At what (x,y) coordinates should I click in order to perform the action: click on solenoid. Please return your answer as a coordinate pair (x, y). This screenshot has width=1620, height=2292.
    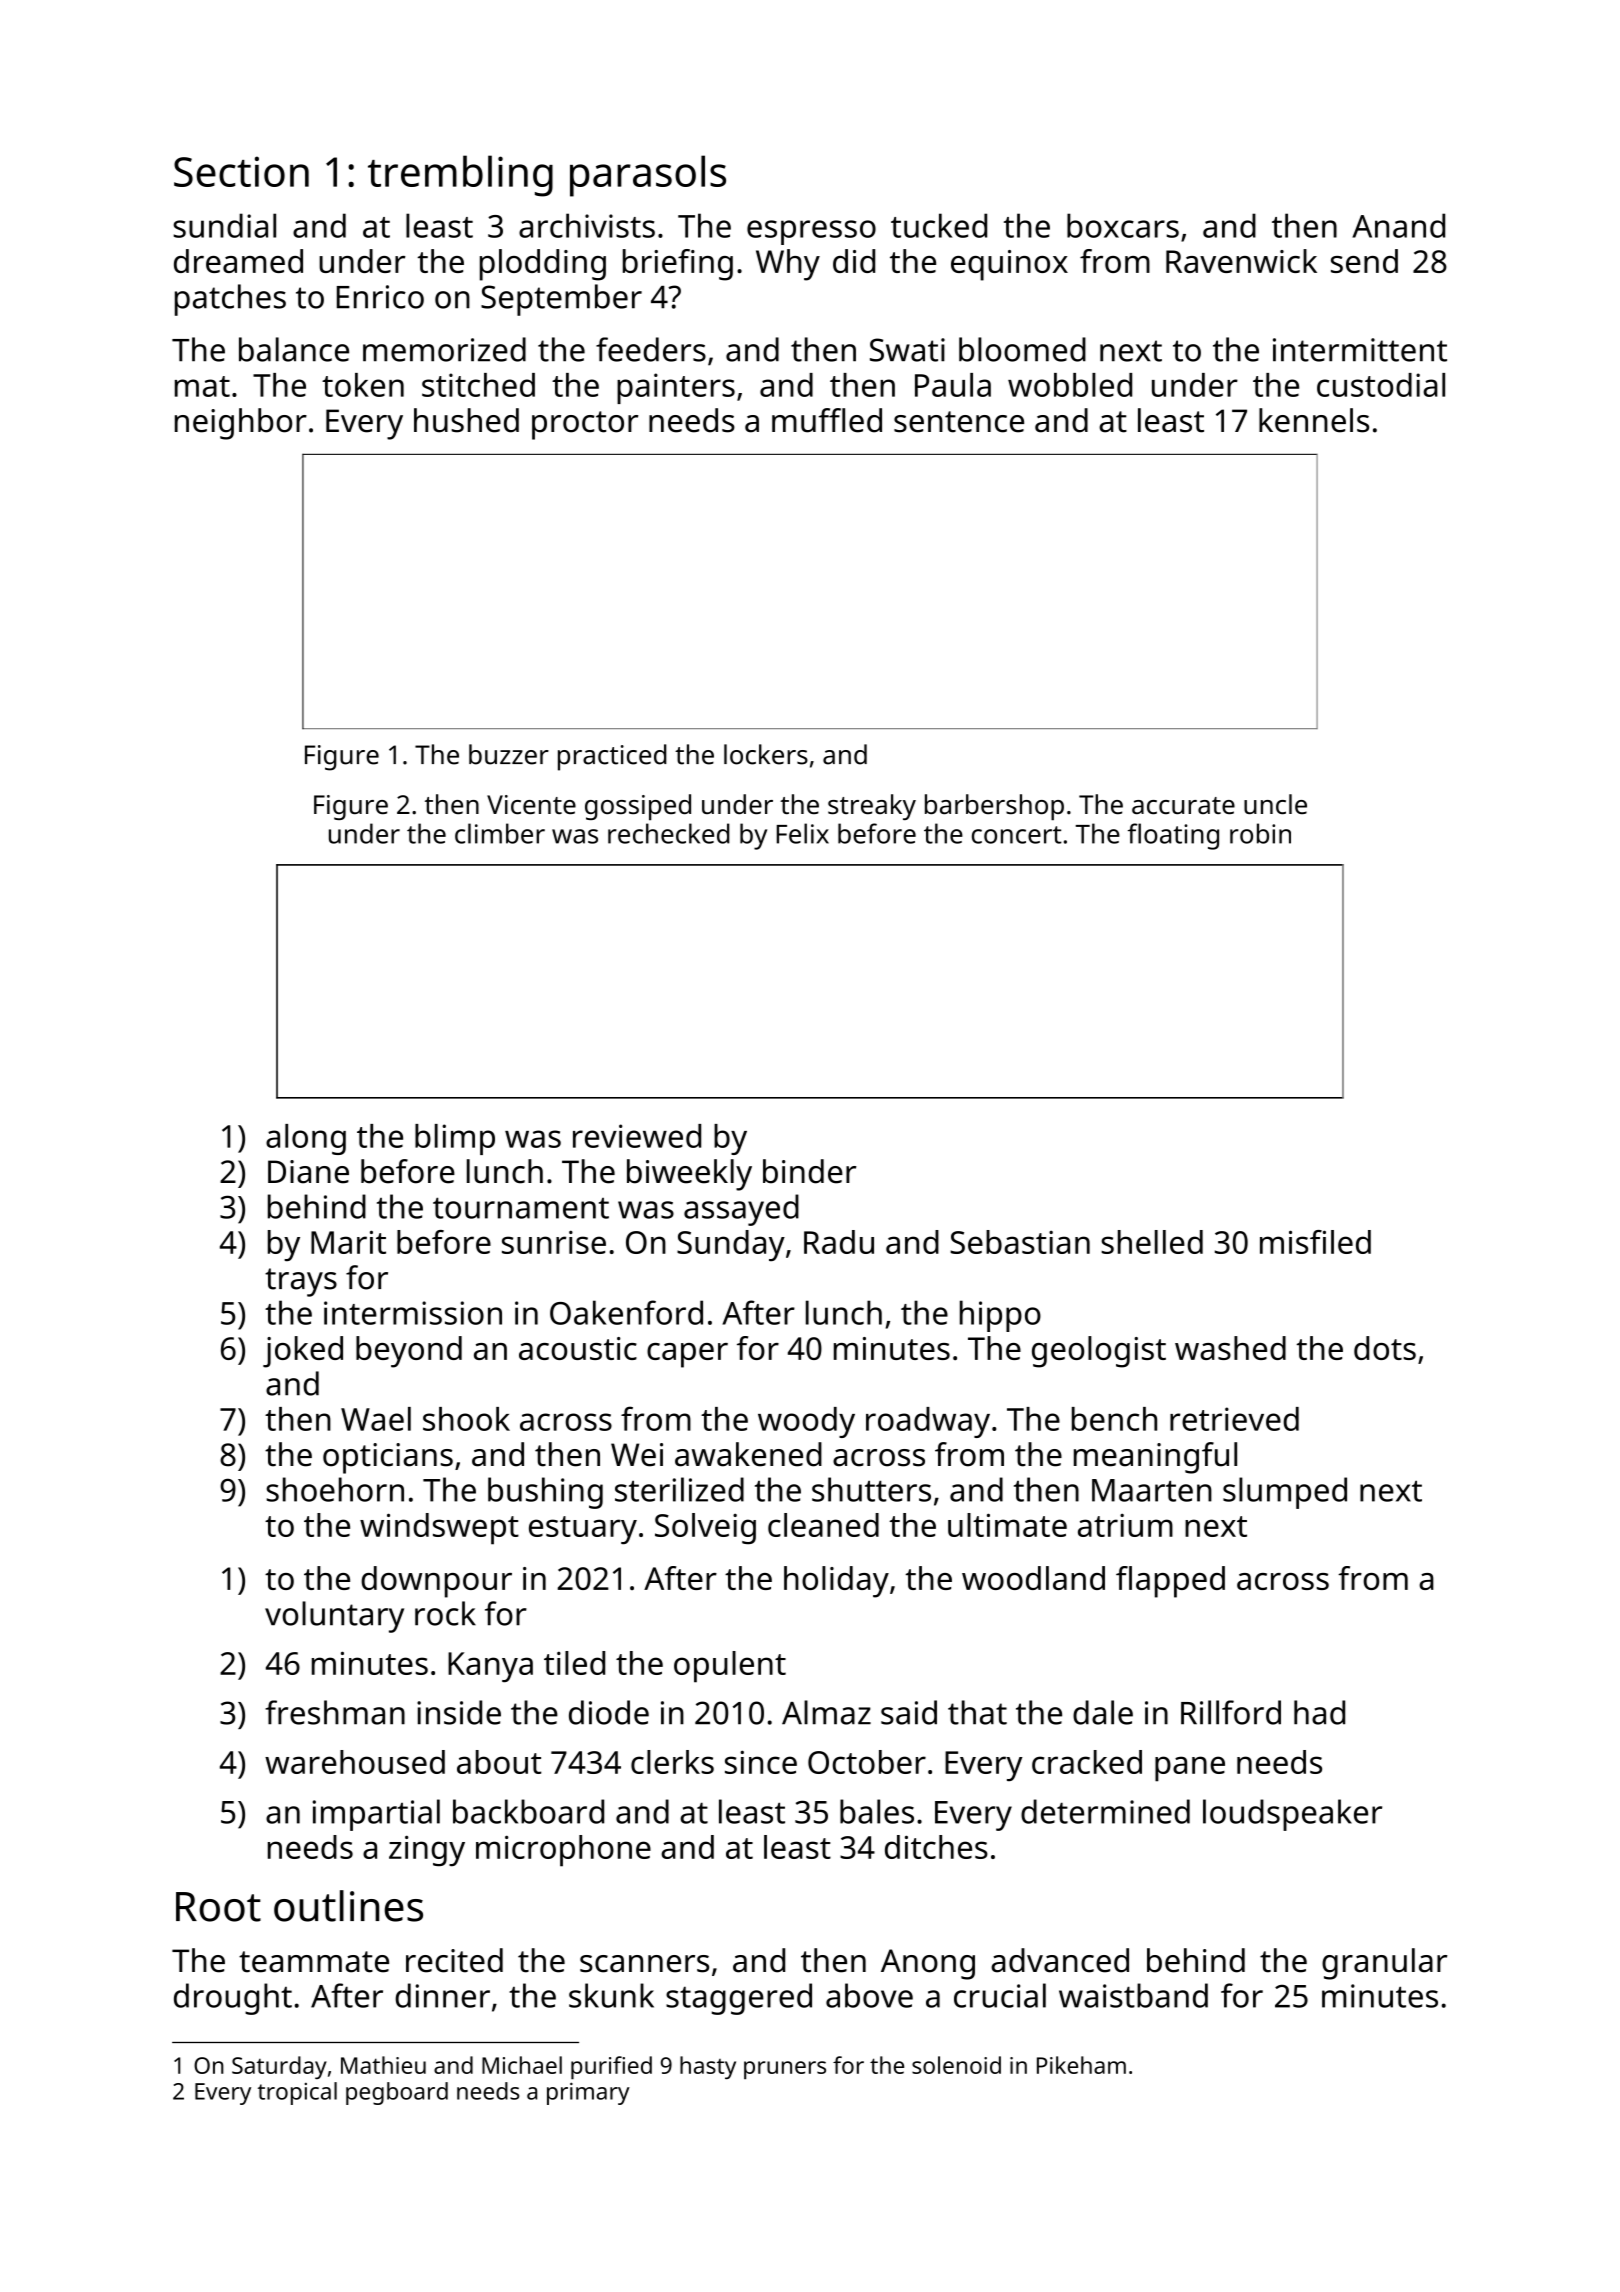
    Looking at the image, I should click on (956, 2065).
